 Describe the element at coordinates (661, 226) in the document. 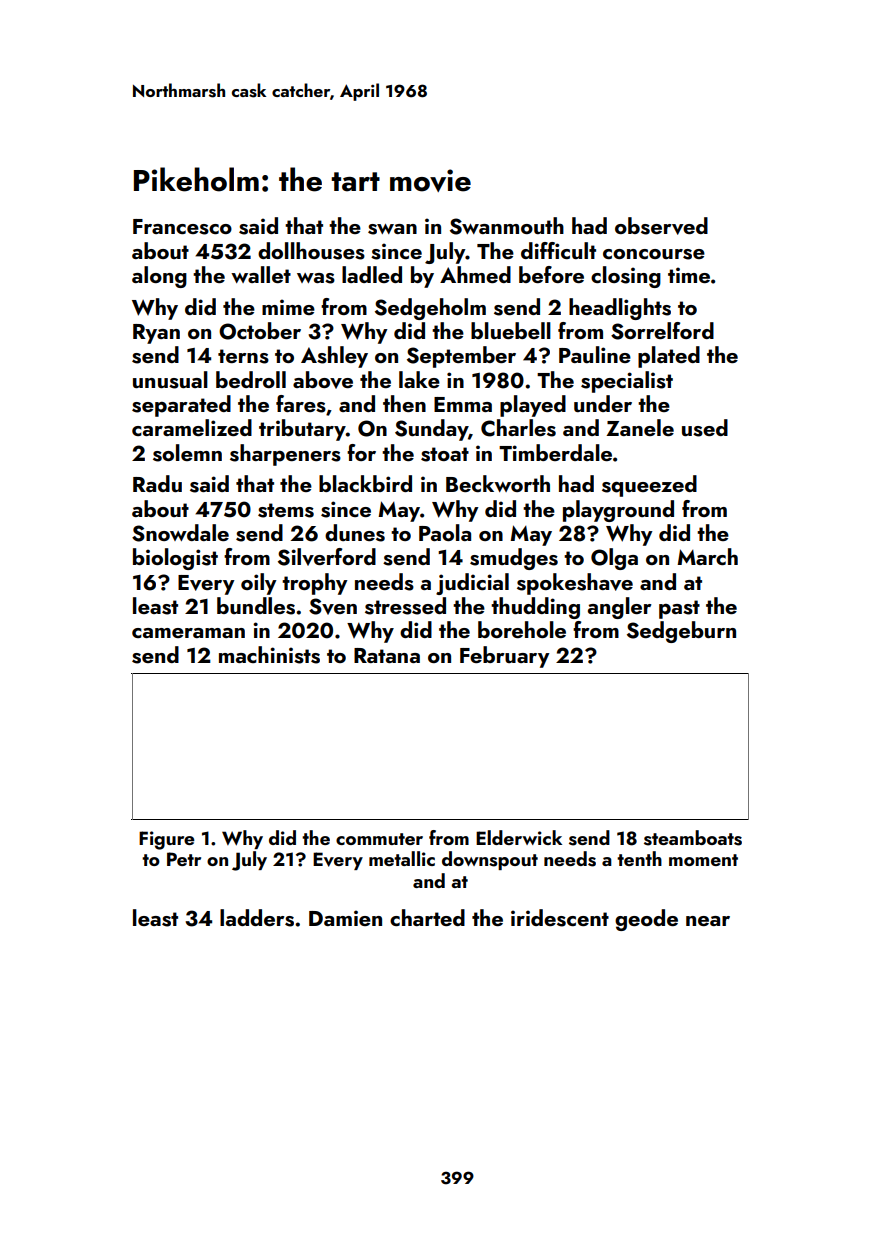

I see `observed` at that location.
